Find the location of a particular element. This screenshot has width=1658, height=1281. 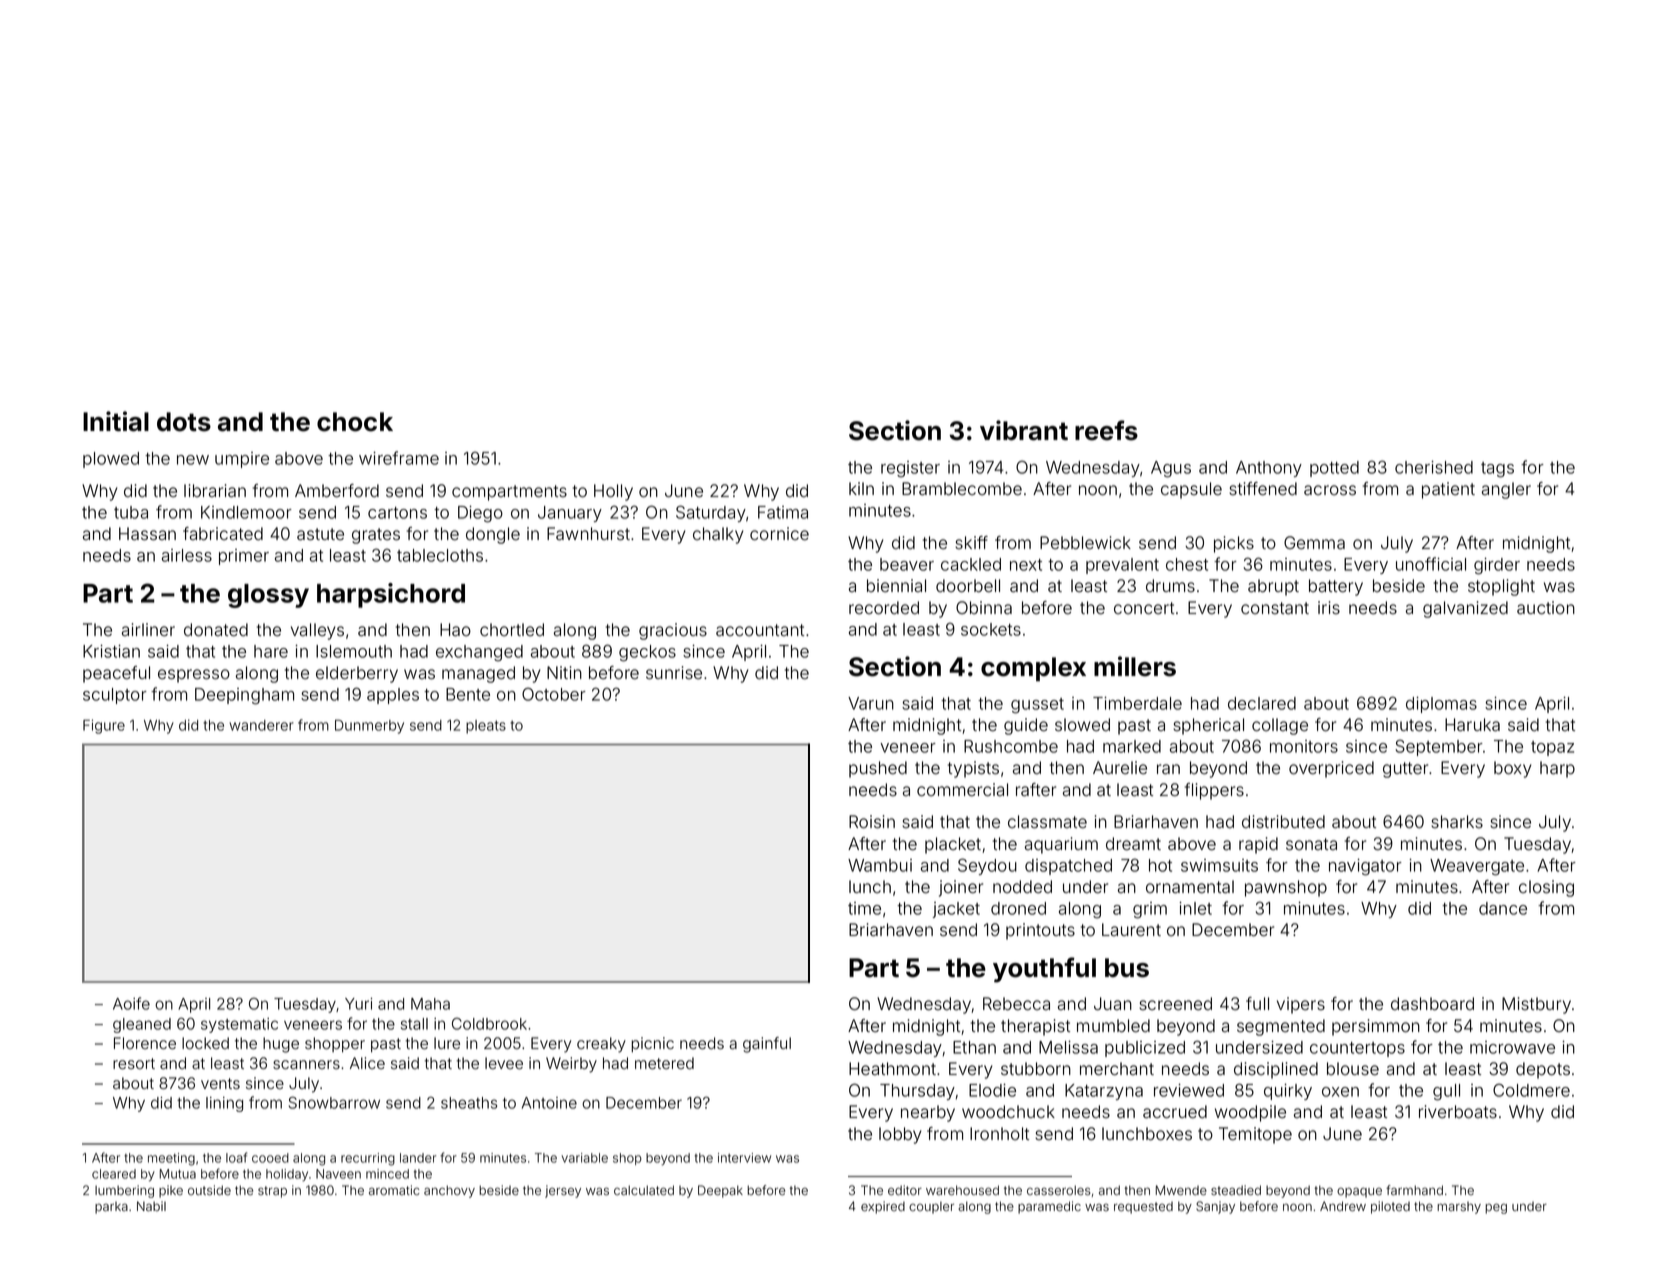

Dunmerby is located at coordinates (369, 726).
